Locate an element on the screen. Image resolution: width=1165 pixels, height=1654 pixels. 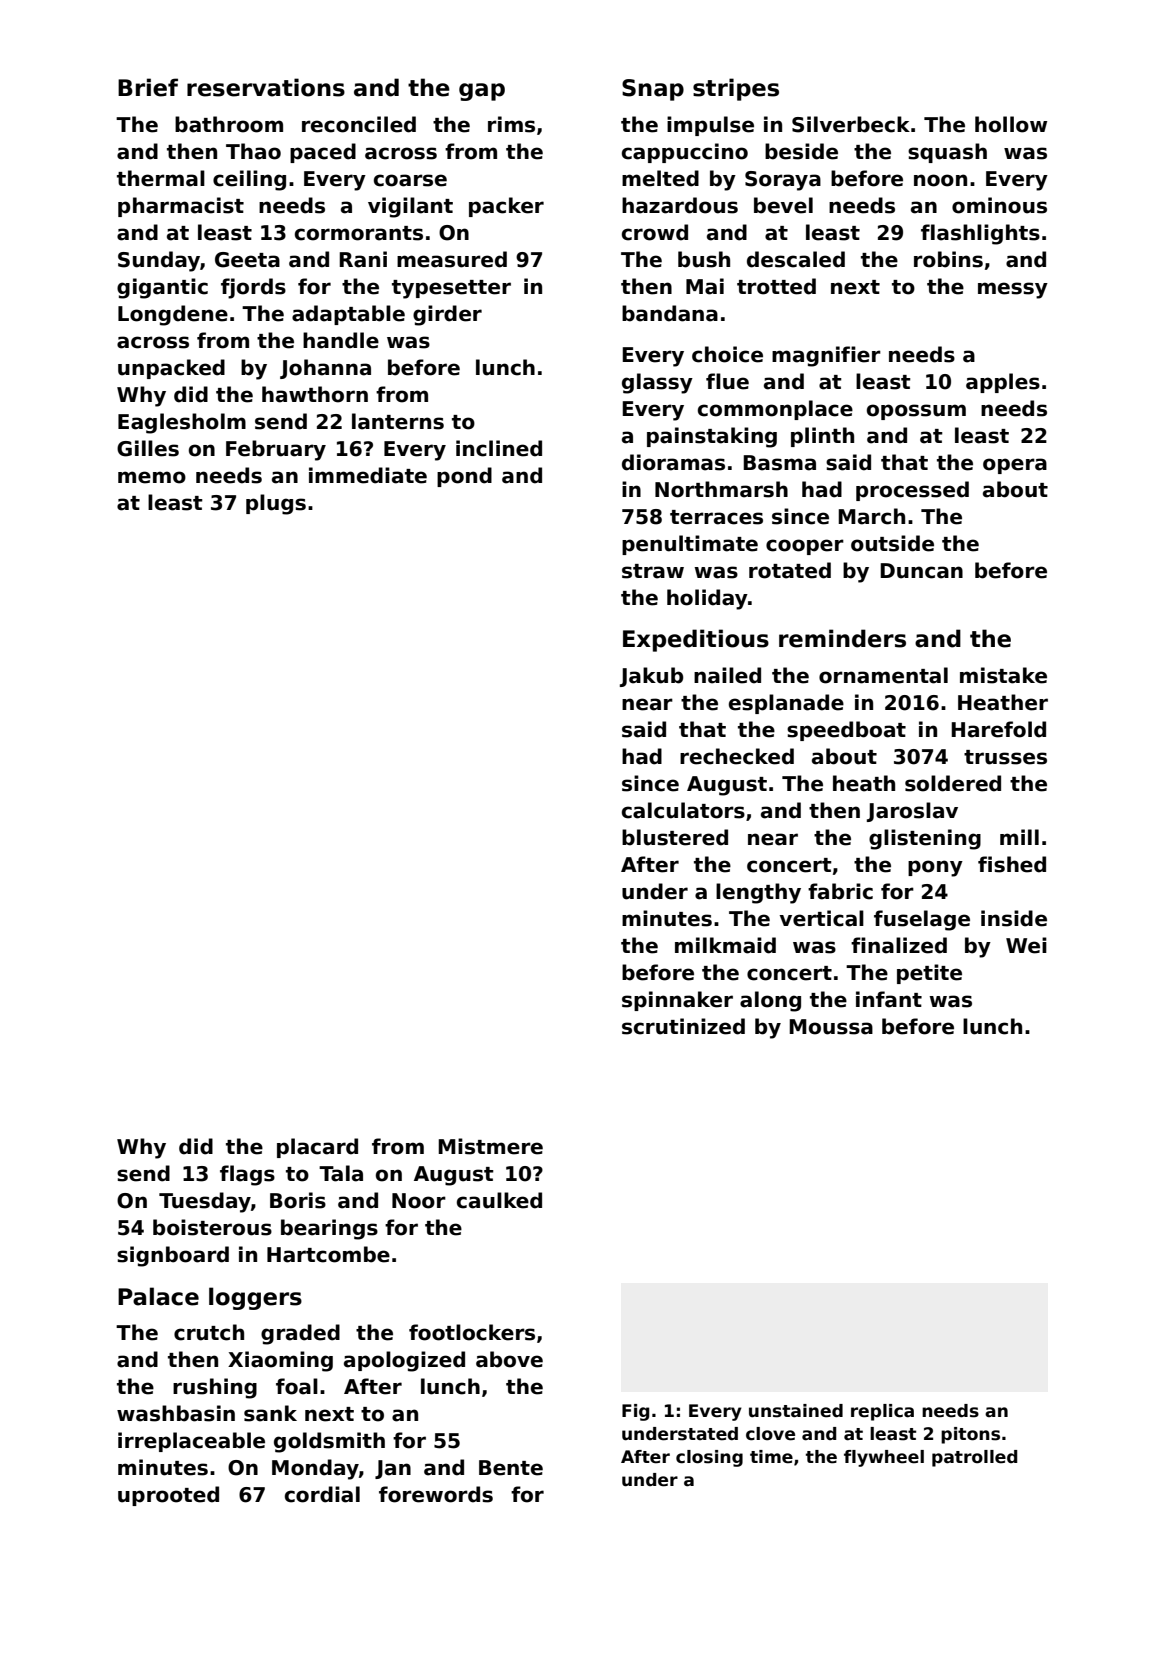
Jakub is located at coordinates (651, 677).
